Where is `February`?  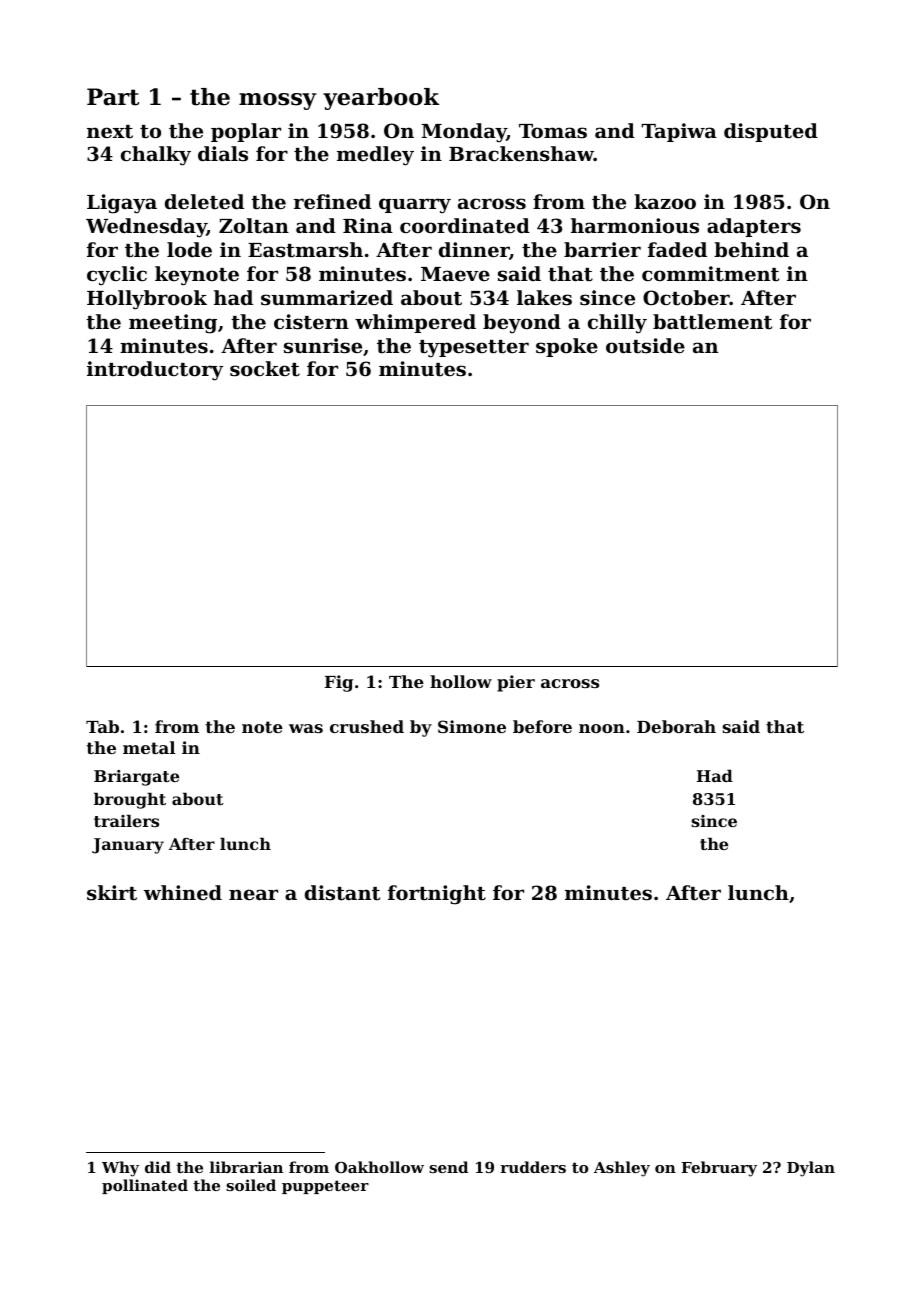
February is located at coordinates (719, 1169).
